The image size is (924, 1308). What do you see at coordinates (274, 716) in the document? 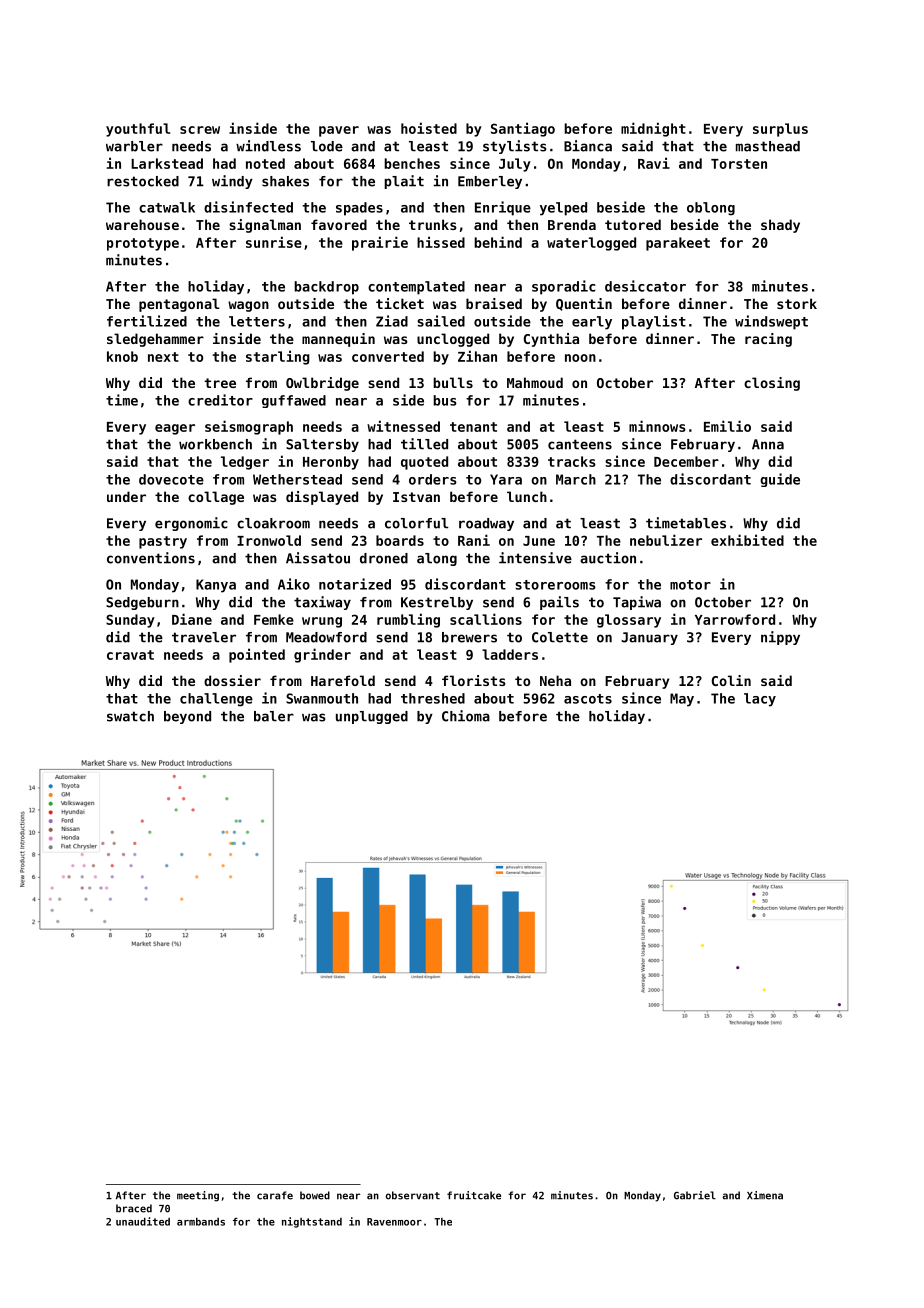
I see `baler` at bounding box center [274, 716].
